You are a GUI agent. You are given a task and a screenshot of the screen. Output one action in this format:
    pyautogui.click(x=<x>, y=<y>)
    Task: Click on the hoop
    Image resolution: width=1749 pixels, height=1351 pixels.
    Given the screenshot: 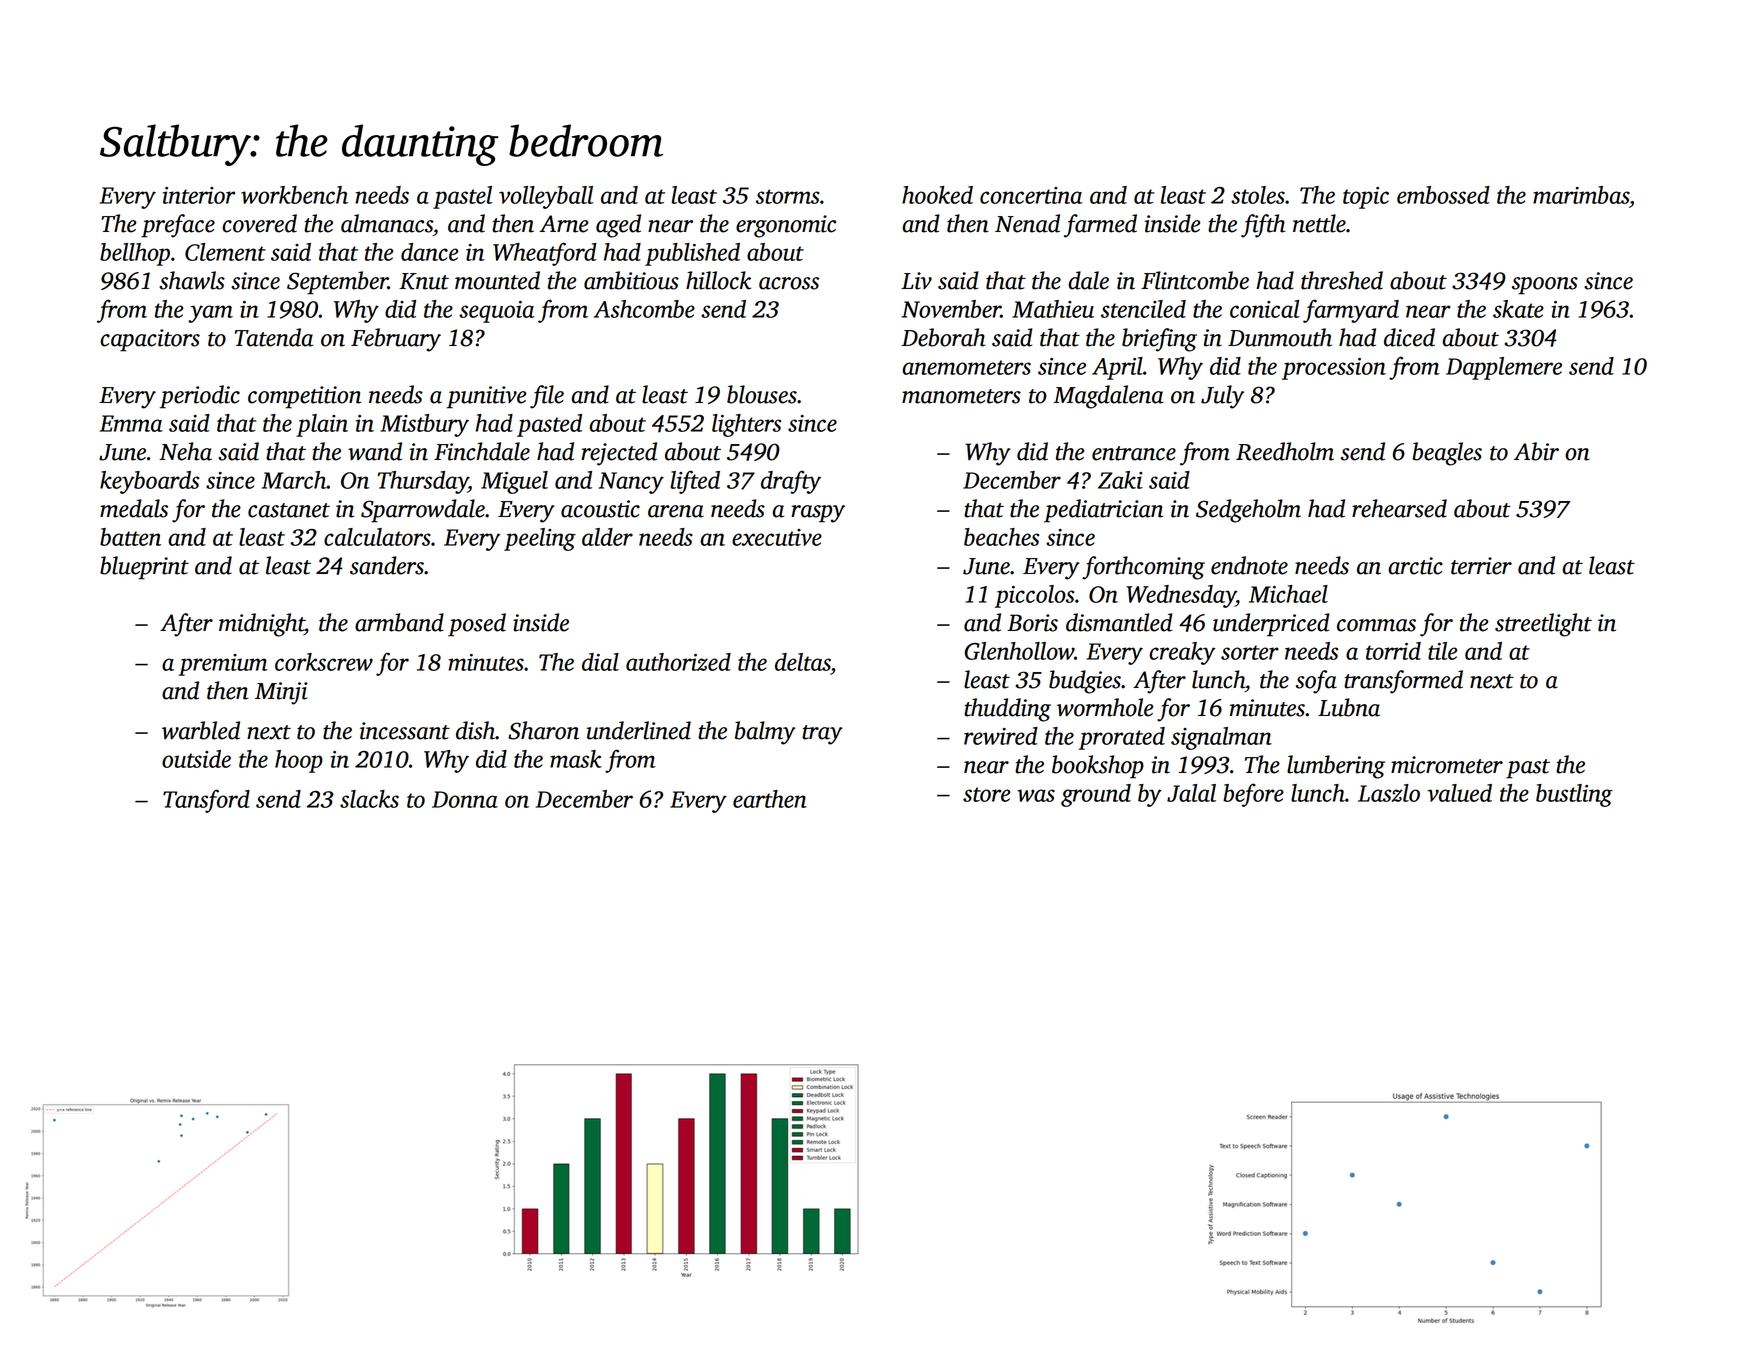 What is the action you would take?
    pyautogui.click(x=299, y=761)
